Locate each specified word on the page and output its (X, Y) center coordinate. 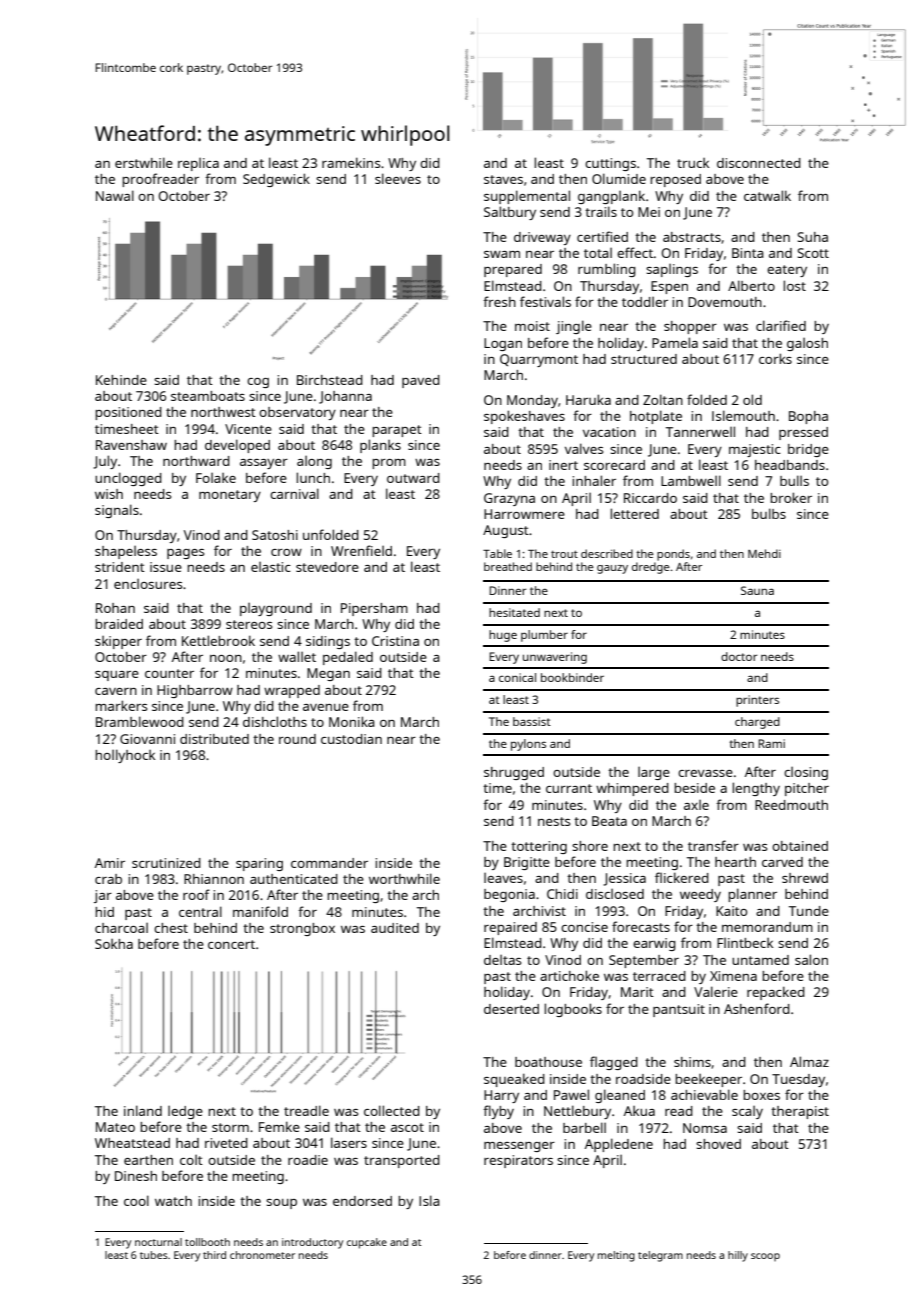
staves (503, 179)
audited (395, 928)
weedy (700, 895)
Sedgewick (276, 180)
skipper (118, 642)
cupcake (367, 1243)
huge (503, 636)
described (607, 553)
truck (693, 163)
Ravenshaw (131, 445)
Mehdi (764, 553)
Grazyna (509, 499)
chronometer (262, 1255)
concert (231, 944)
